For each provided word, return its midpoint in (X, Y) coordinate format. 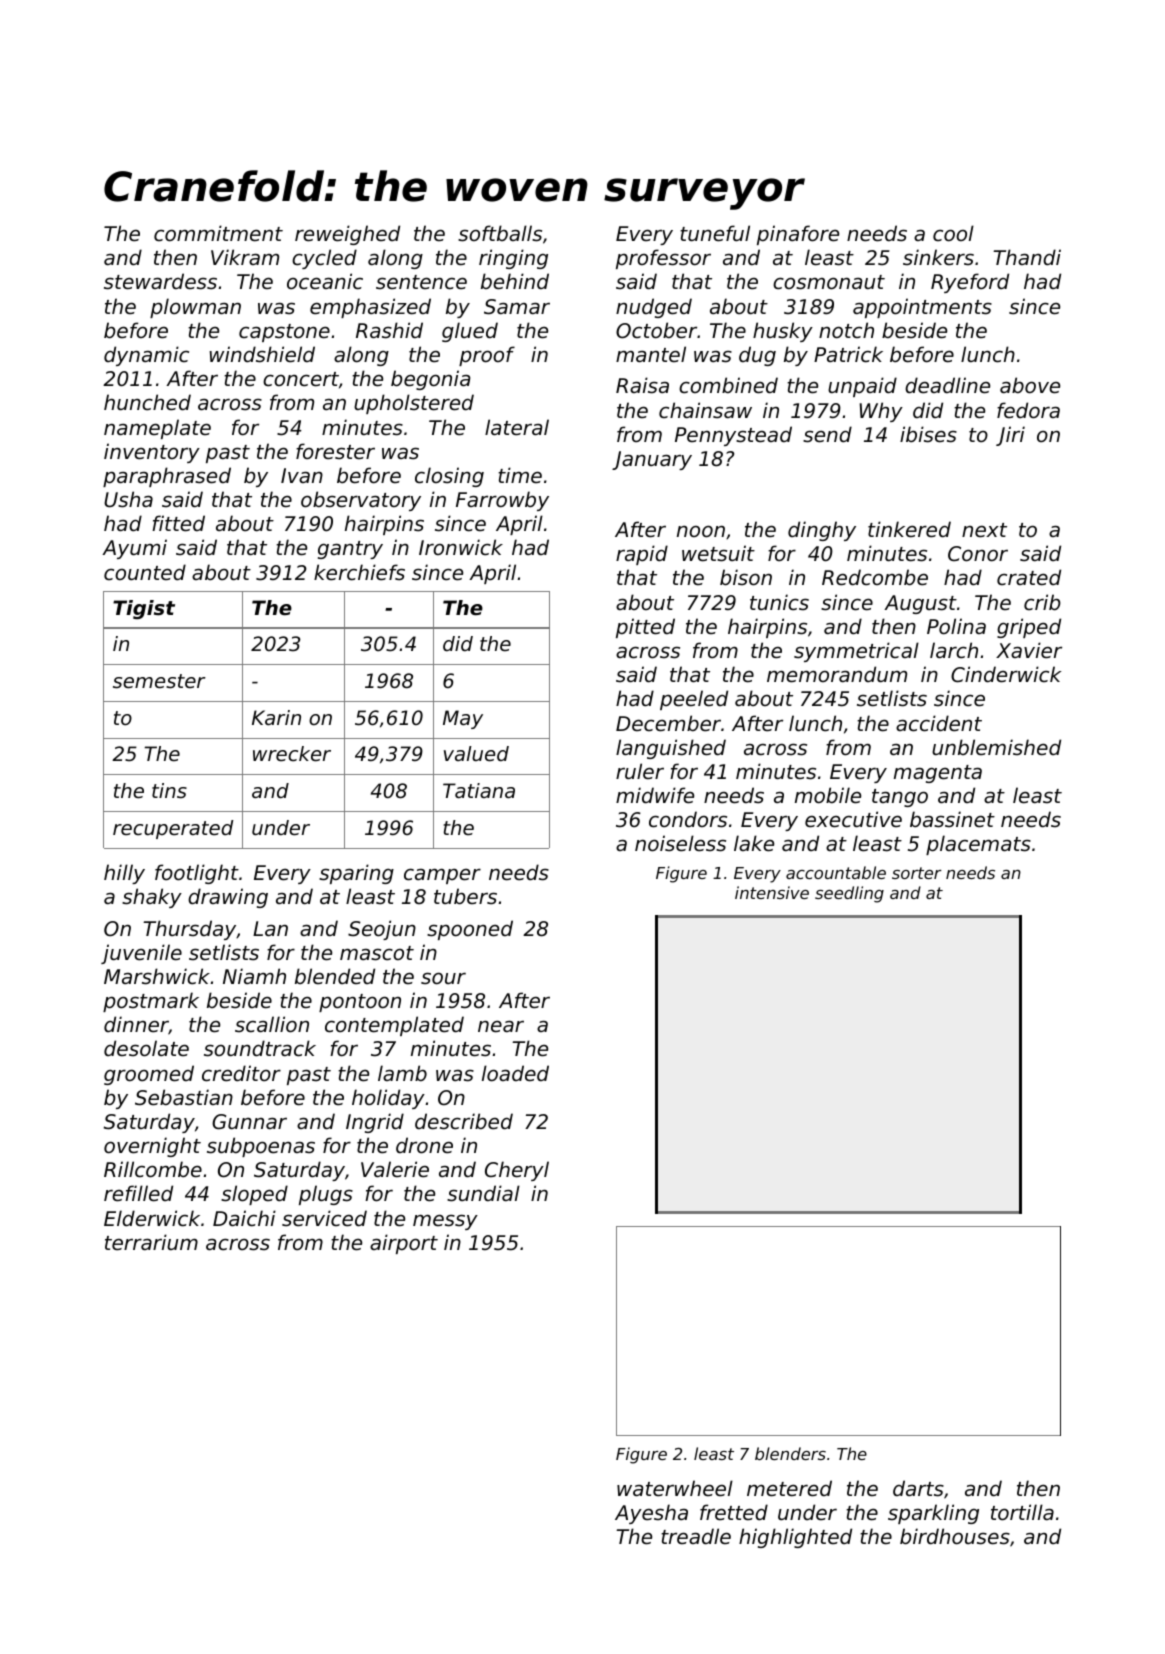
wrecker (292, 754)
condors (688, 819)
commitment (218, 233)
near (501, 1026)
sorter (917, 873)
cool (953, 233)
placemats (978, 845)
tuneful (715, 233)
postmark (151, 1002)
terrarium (151, 1242)
